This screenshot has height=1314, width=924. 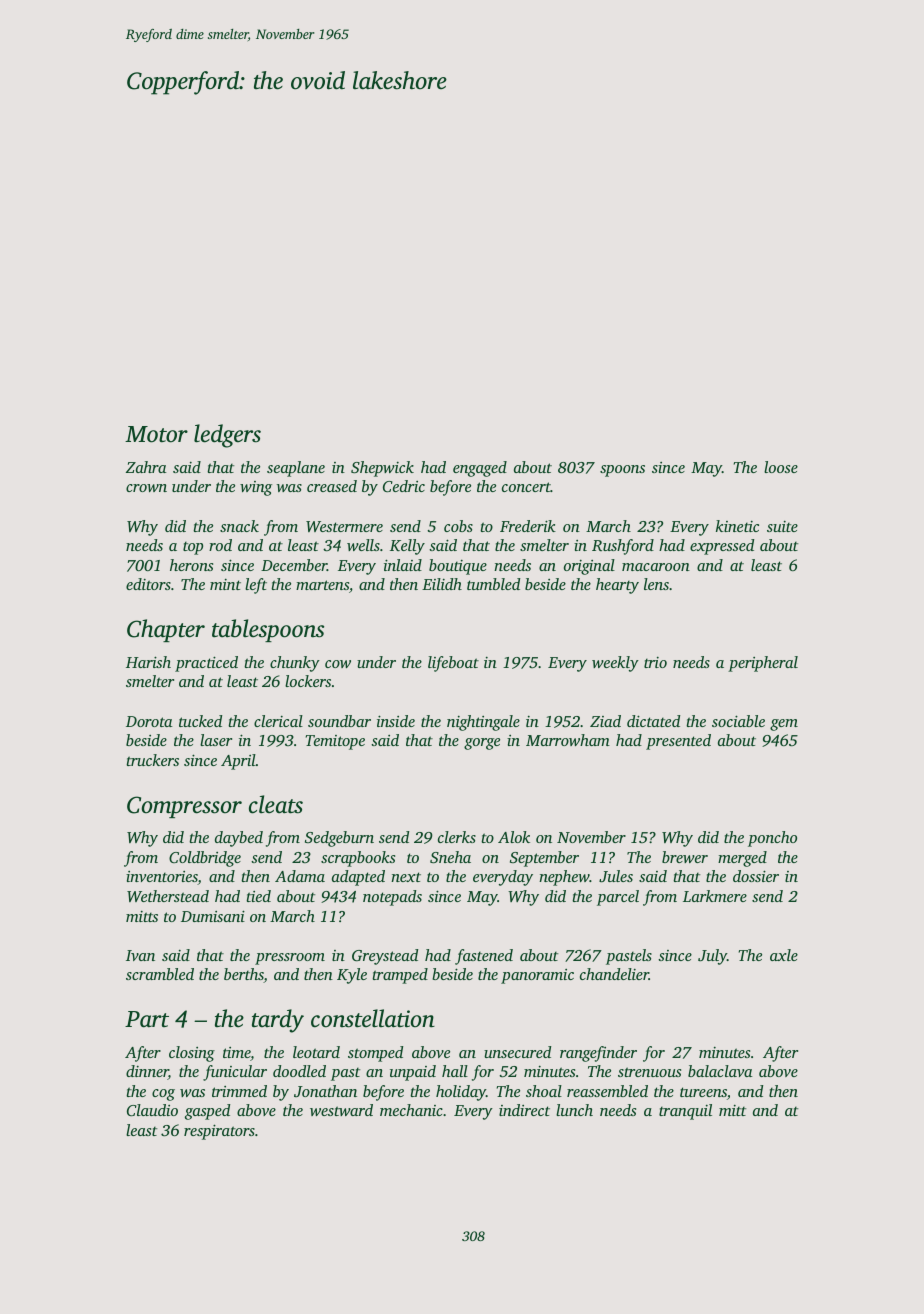 What do you see at coordinates (574, 1110) in the screenshot?
I see `lunch` at bounding box center [574, 1110].
